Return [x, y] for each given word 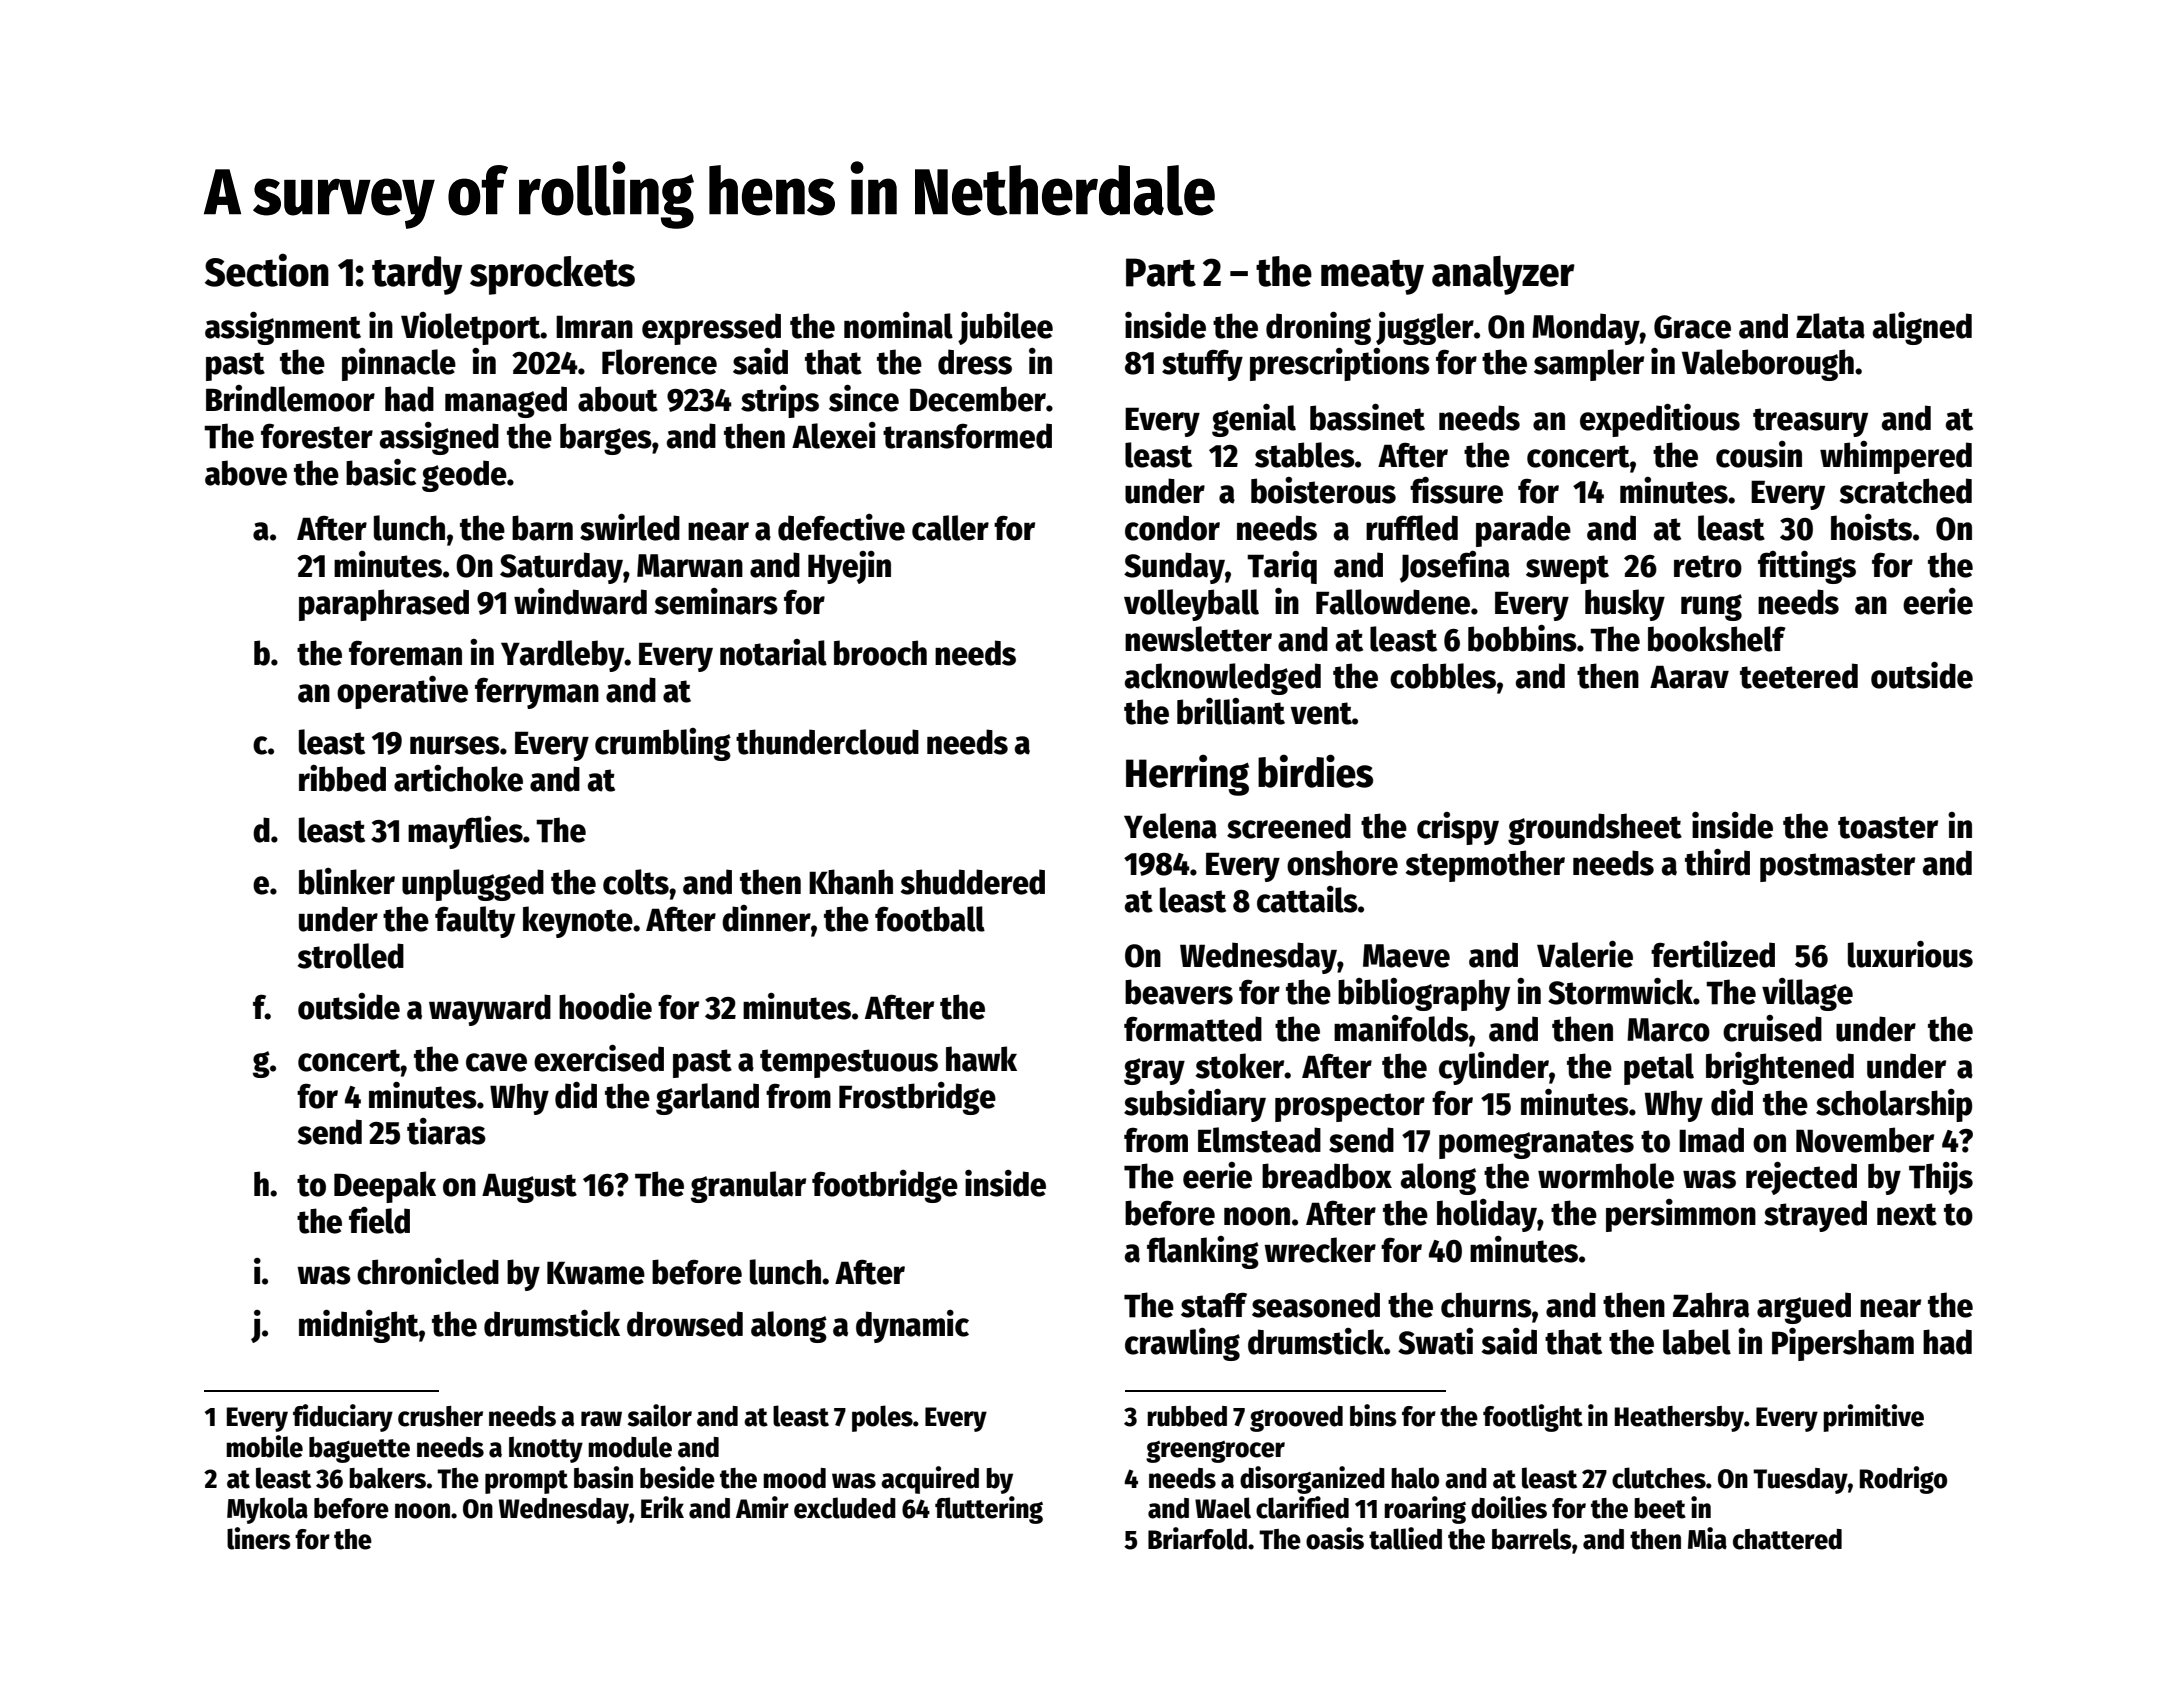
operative [402, 692]
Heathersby [1679, 1419]
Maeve [1406, 956]
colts [636, 882]
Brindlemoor [290, 398]
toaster [1888, 827]
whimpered [1896, 457]
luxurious [1910, 954]
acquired [930, 1480]
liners [259, 1538]
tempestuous [849, 1063]
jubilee [1005, 328]
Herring [1187, 775]
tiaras [446, 1131]
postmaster [1837, 867]
